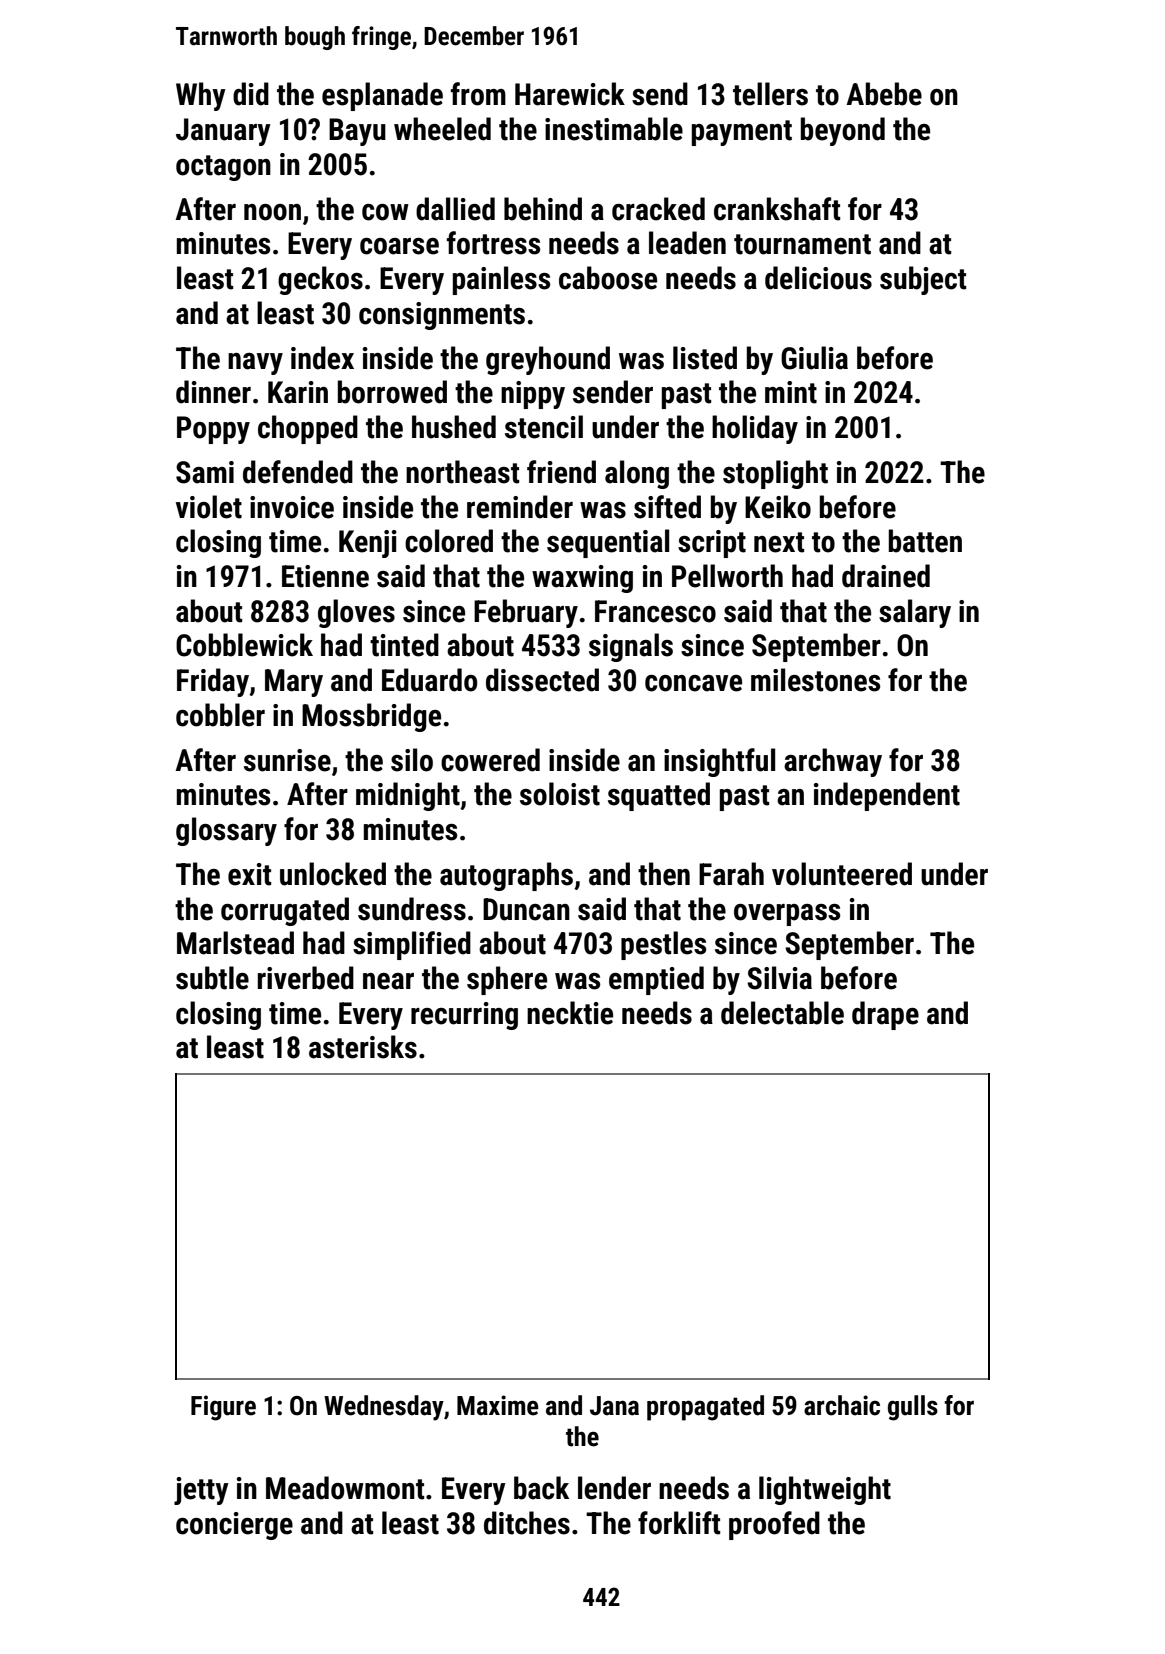 Image resolution: width=1165 pixels, height=1654 pixels. I want to click on corrugated, so click(285, 911).
